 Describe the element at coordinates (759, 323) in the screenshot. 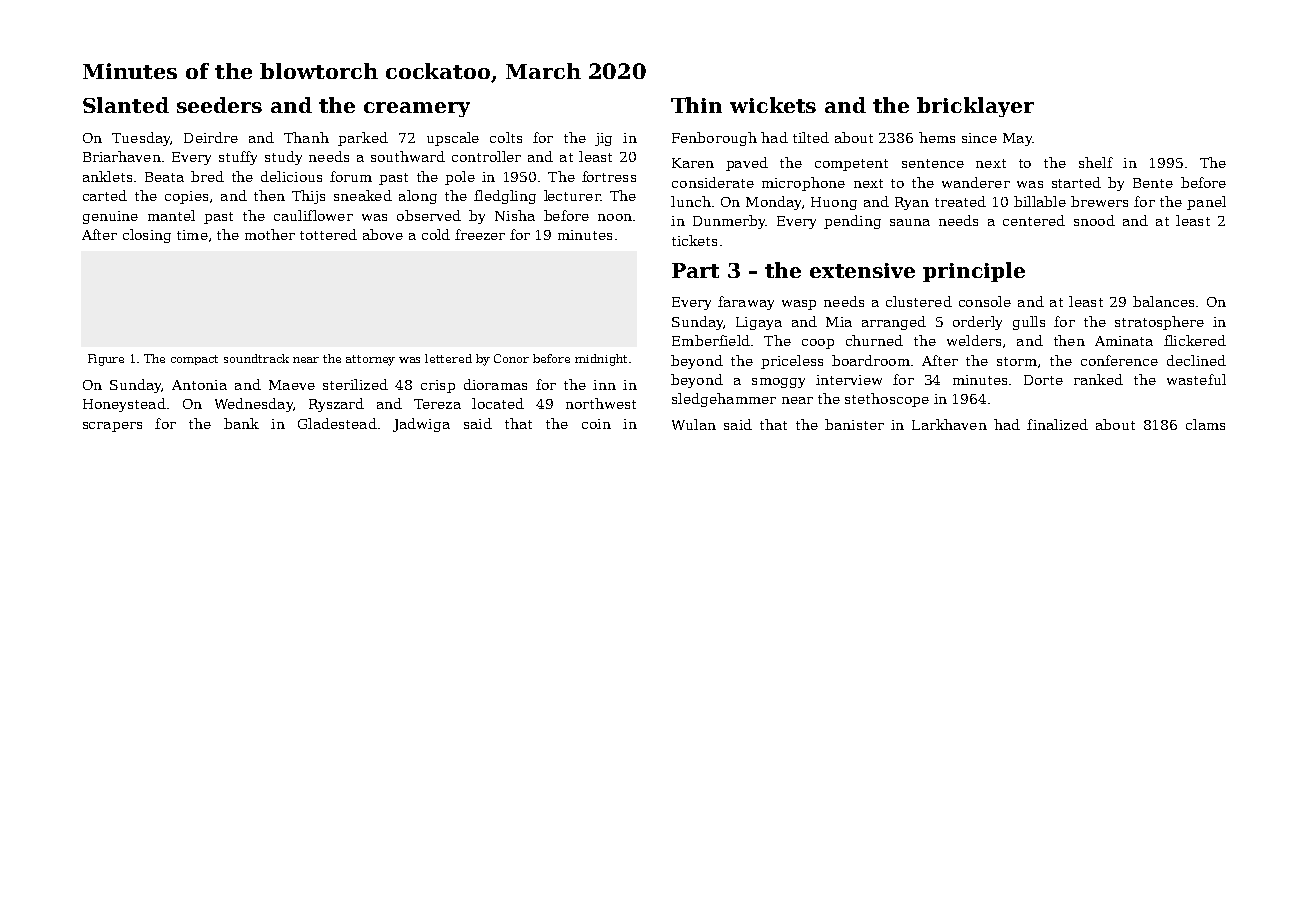

I see `Ligaya` at that location.
